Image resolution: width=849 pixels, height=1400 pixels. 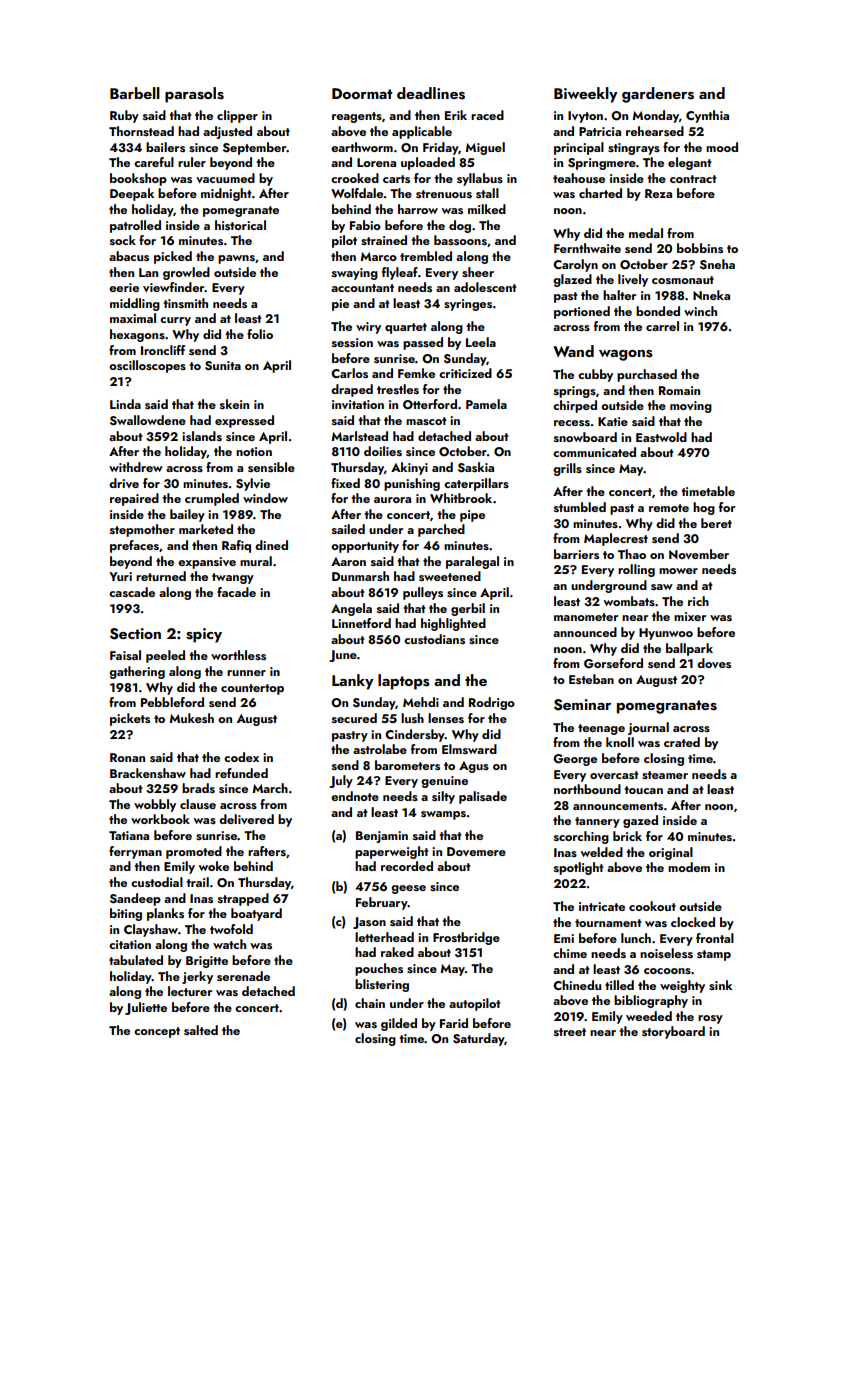 I want to click on winch, so click(x=700, y=311).
